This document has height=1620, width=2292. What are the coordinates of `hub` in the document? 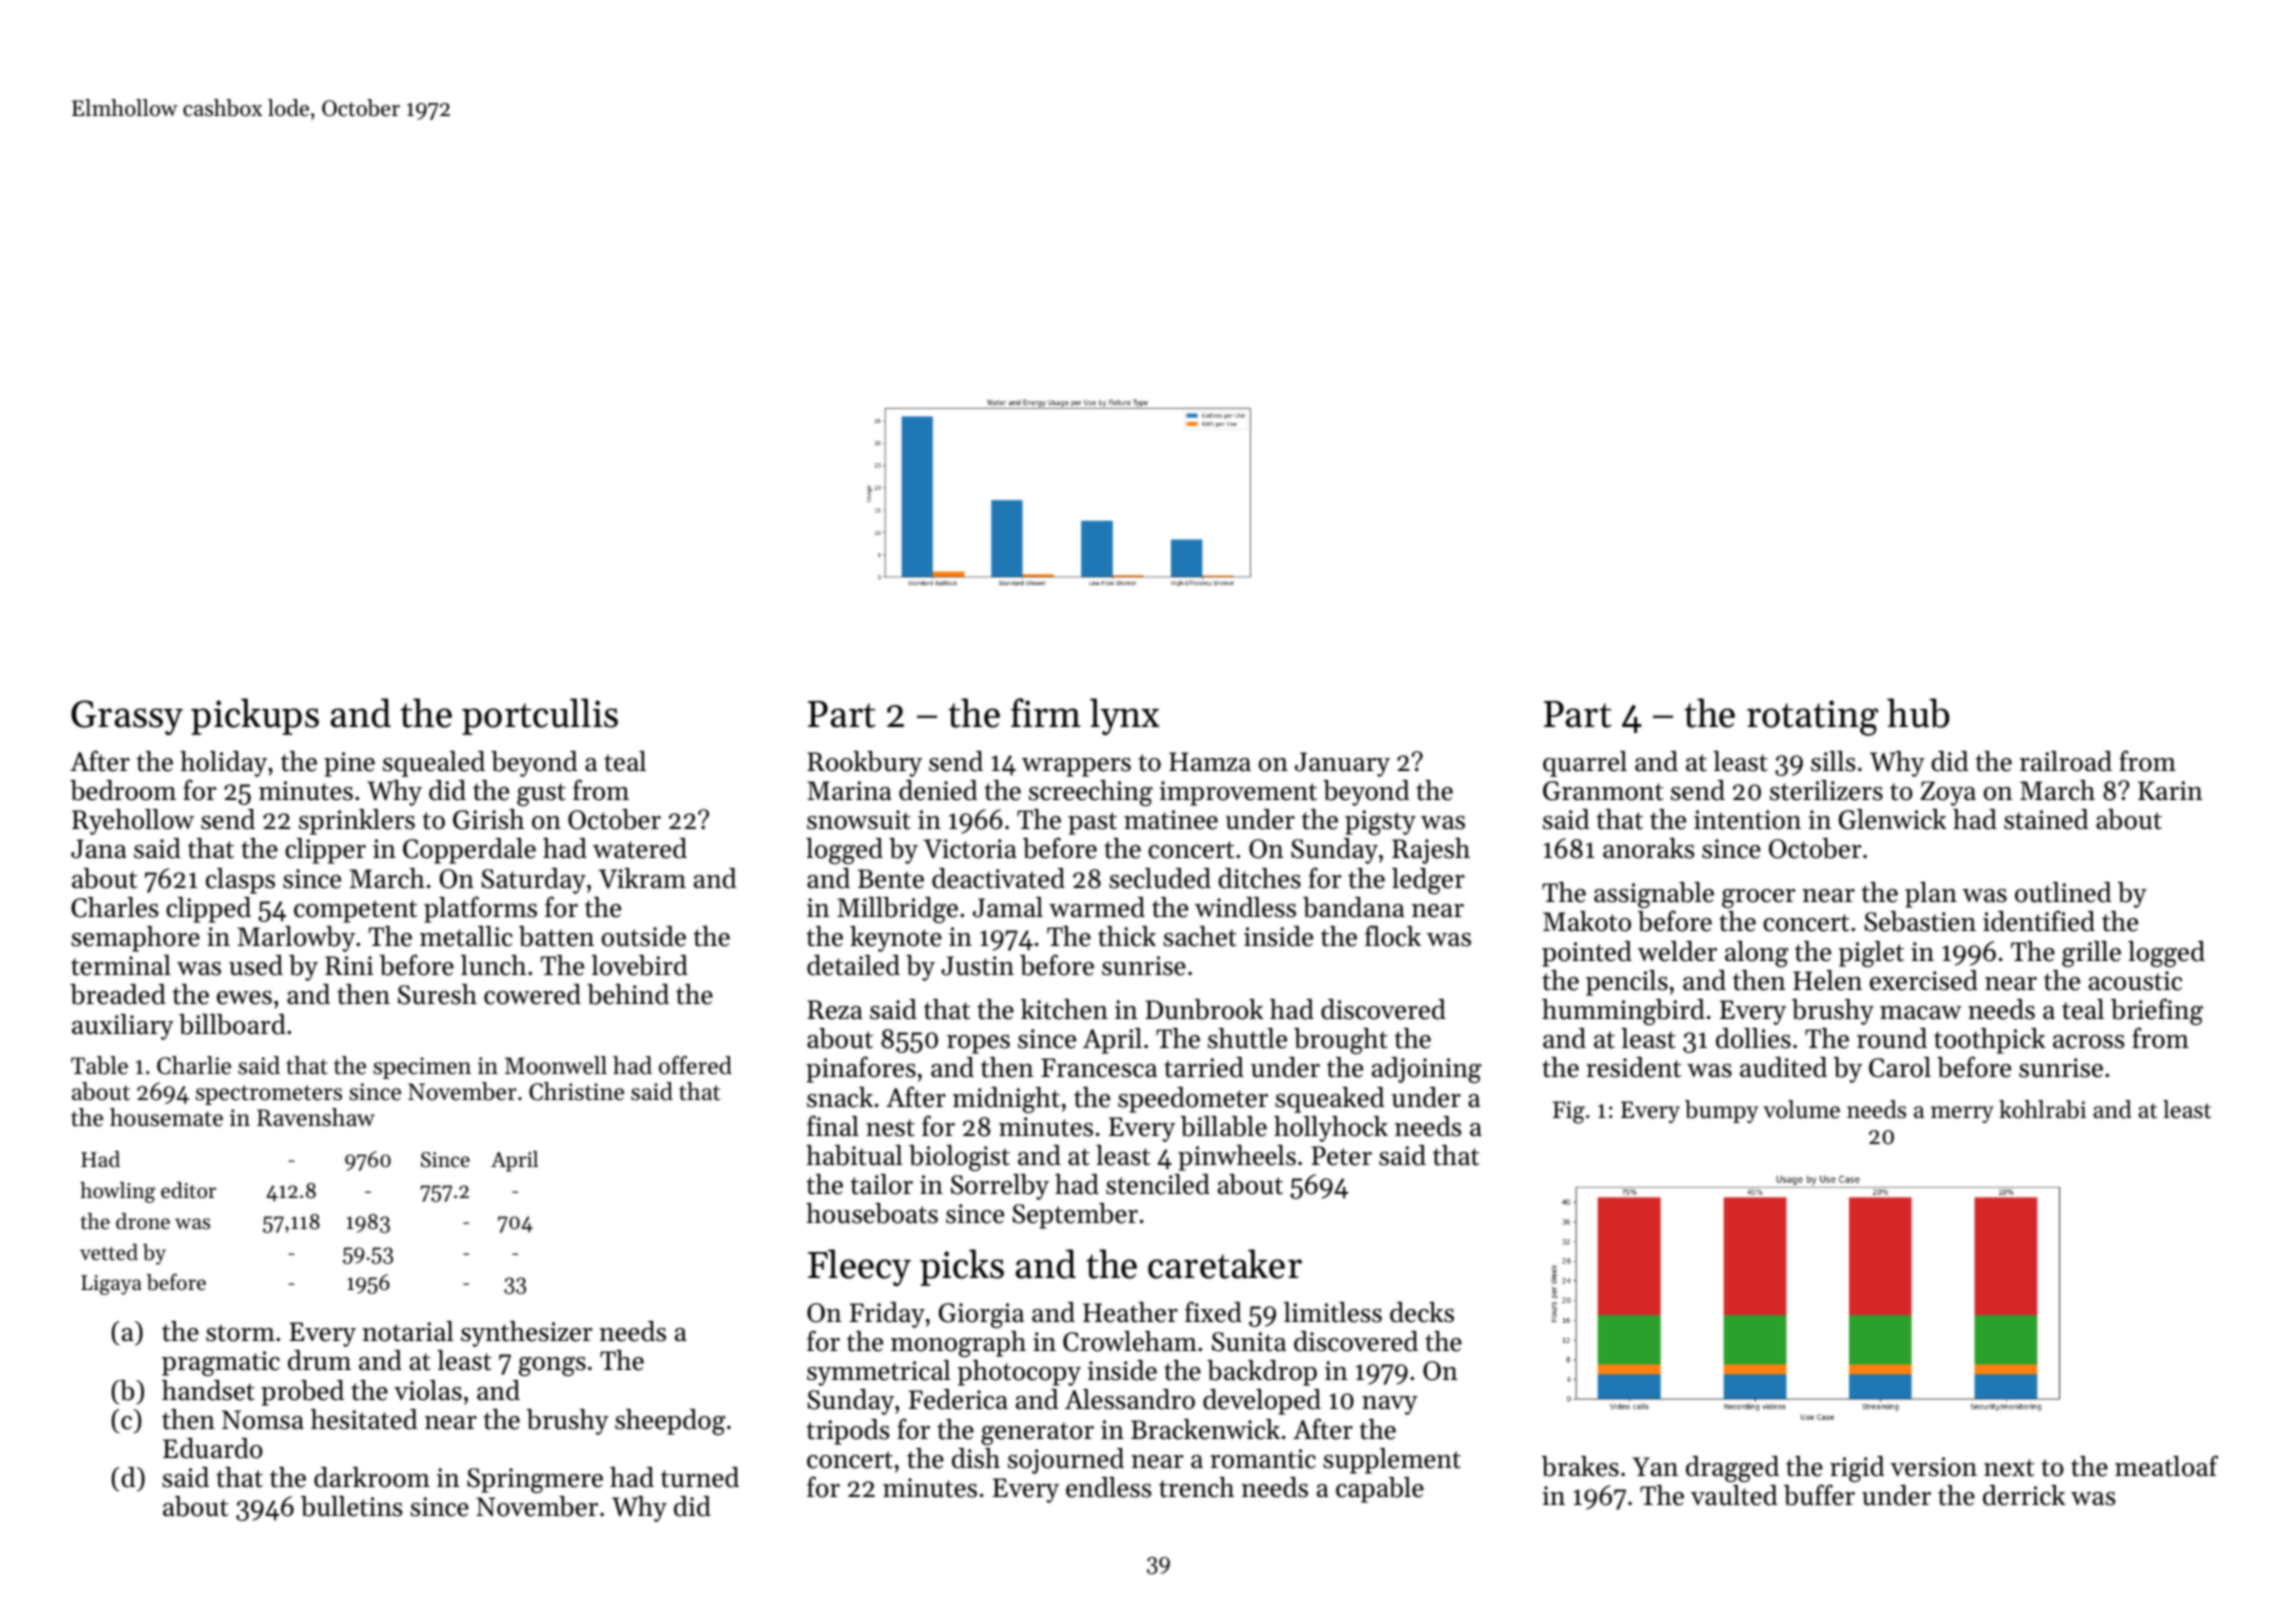 It's located at (1918, 713).
